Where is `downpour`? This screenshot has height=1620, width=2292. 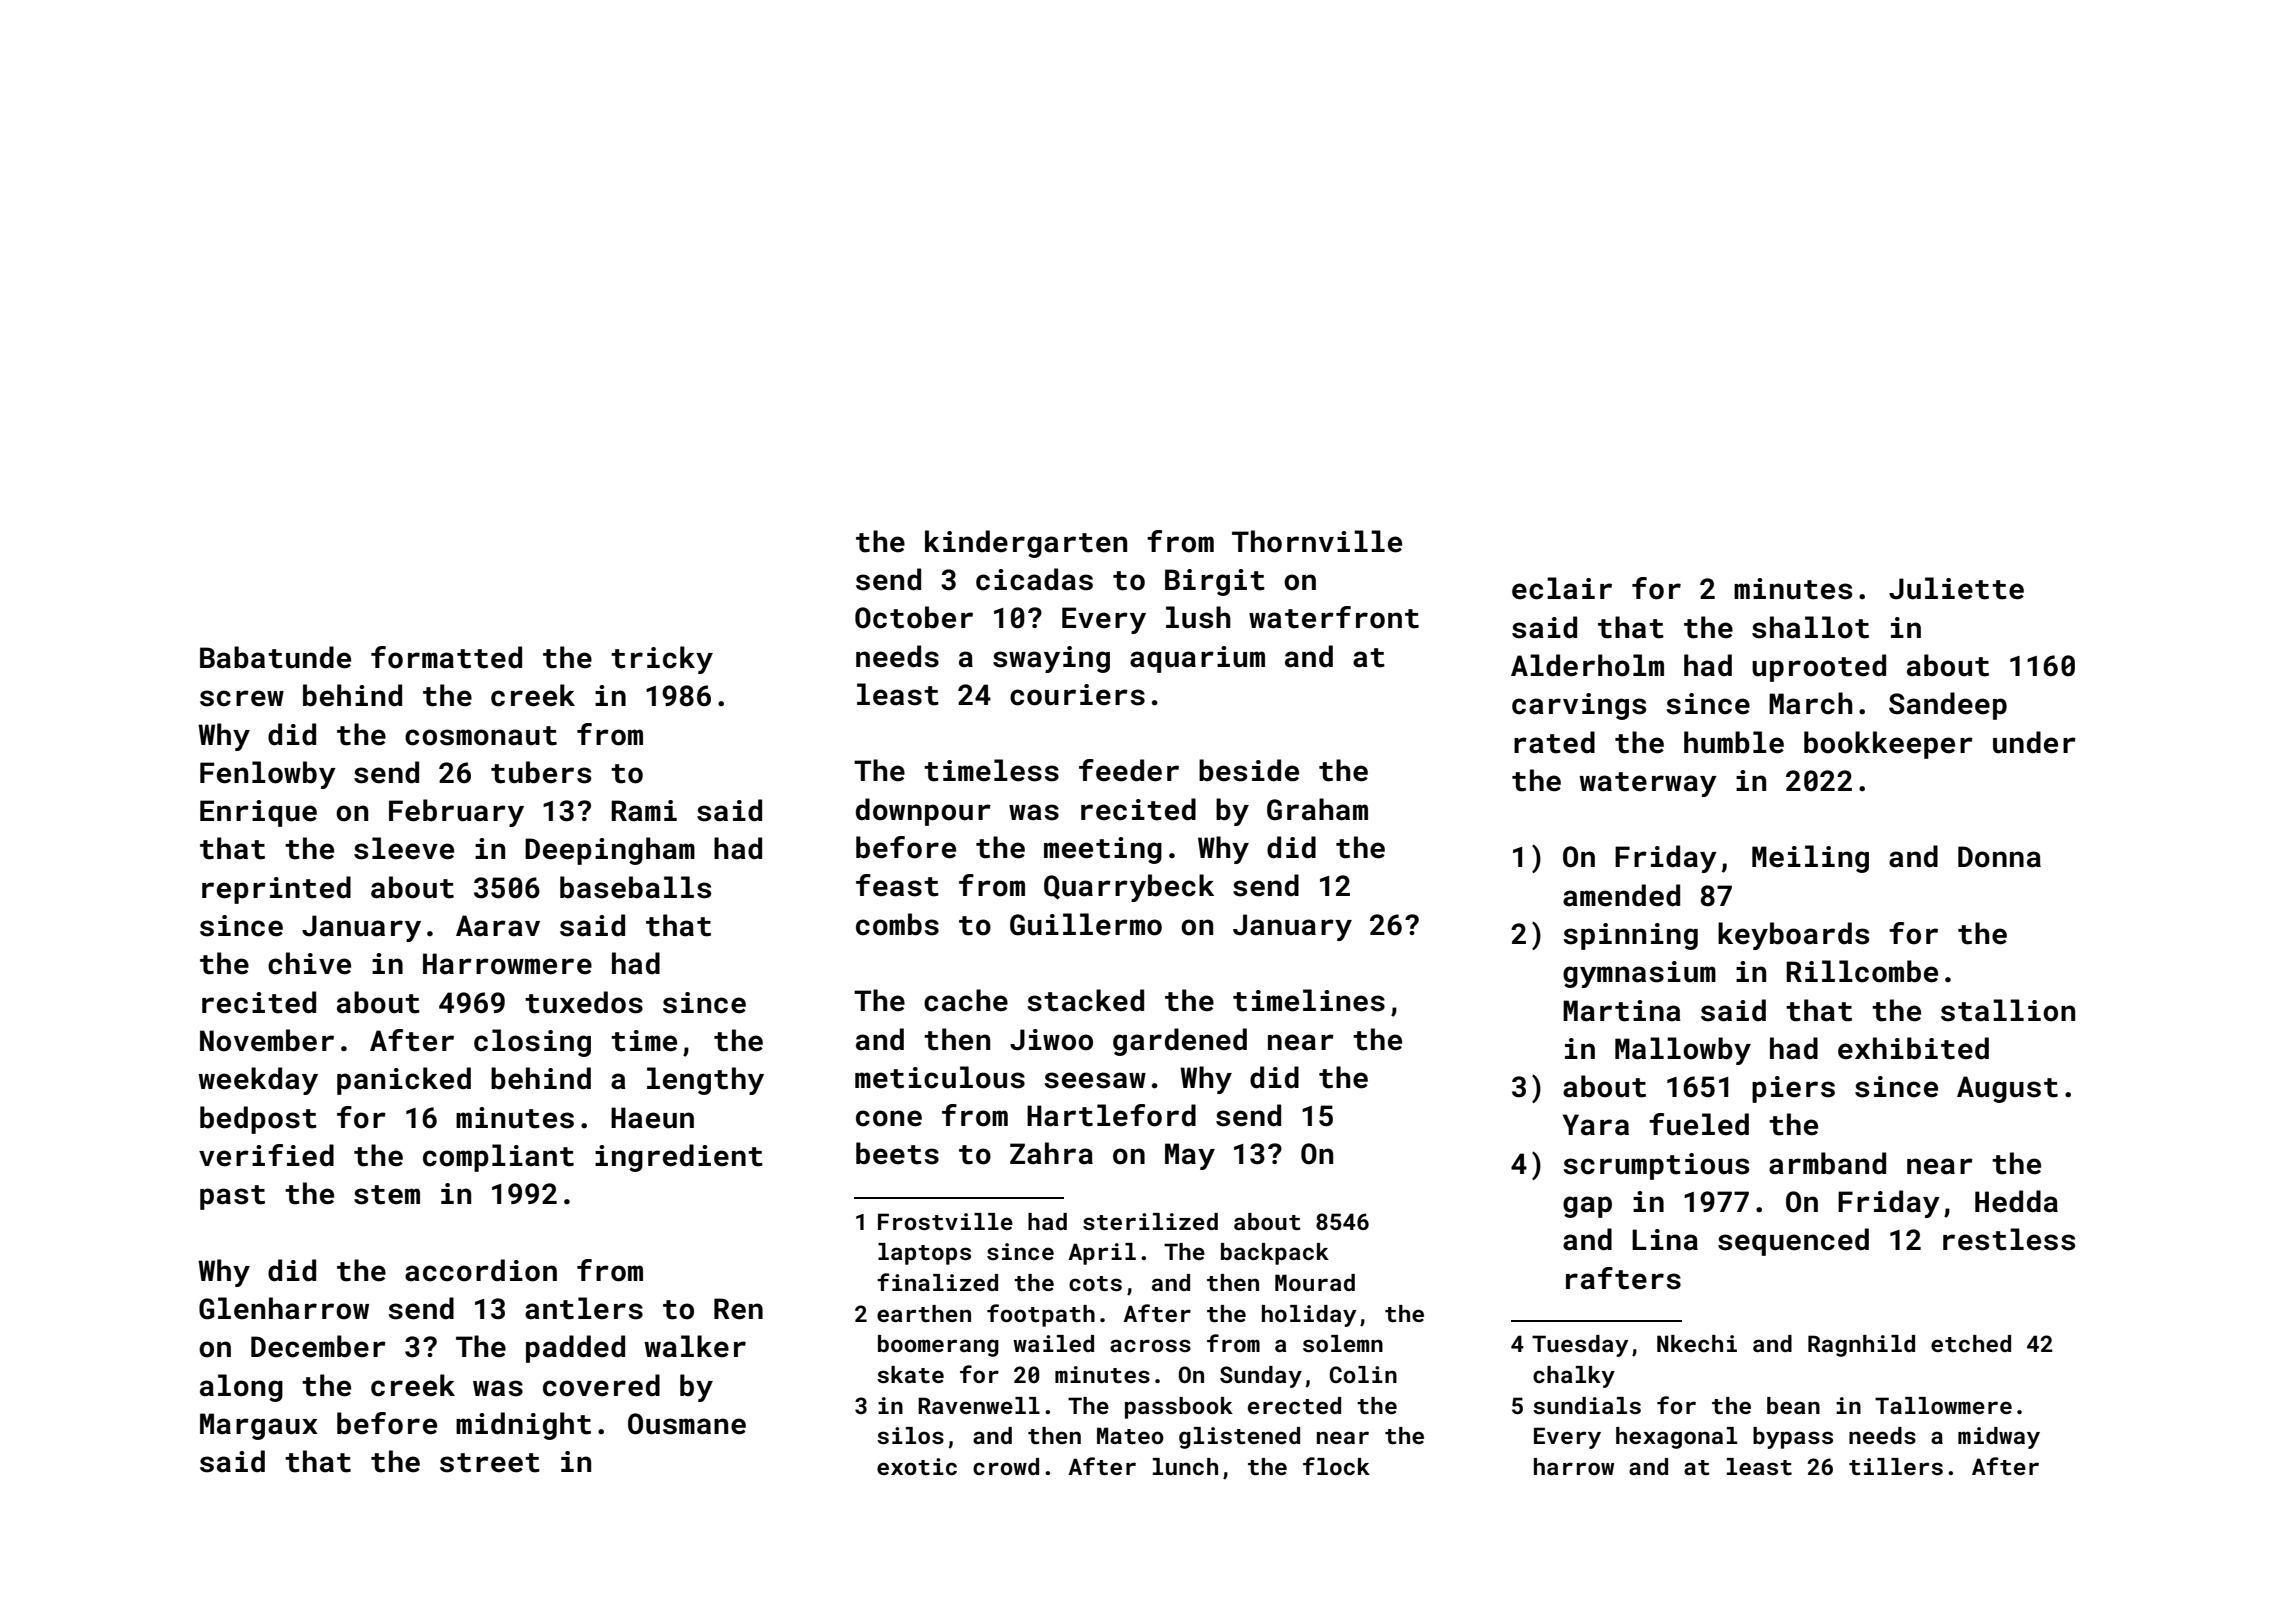 downpour is located at coordinates (923, 812).
